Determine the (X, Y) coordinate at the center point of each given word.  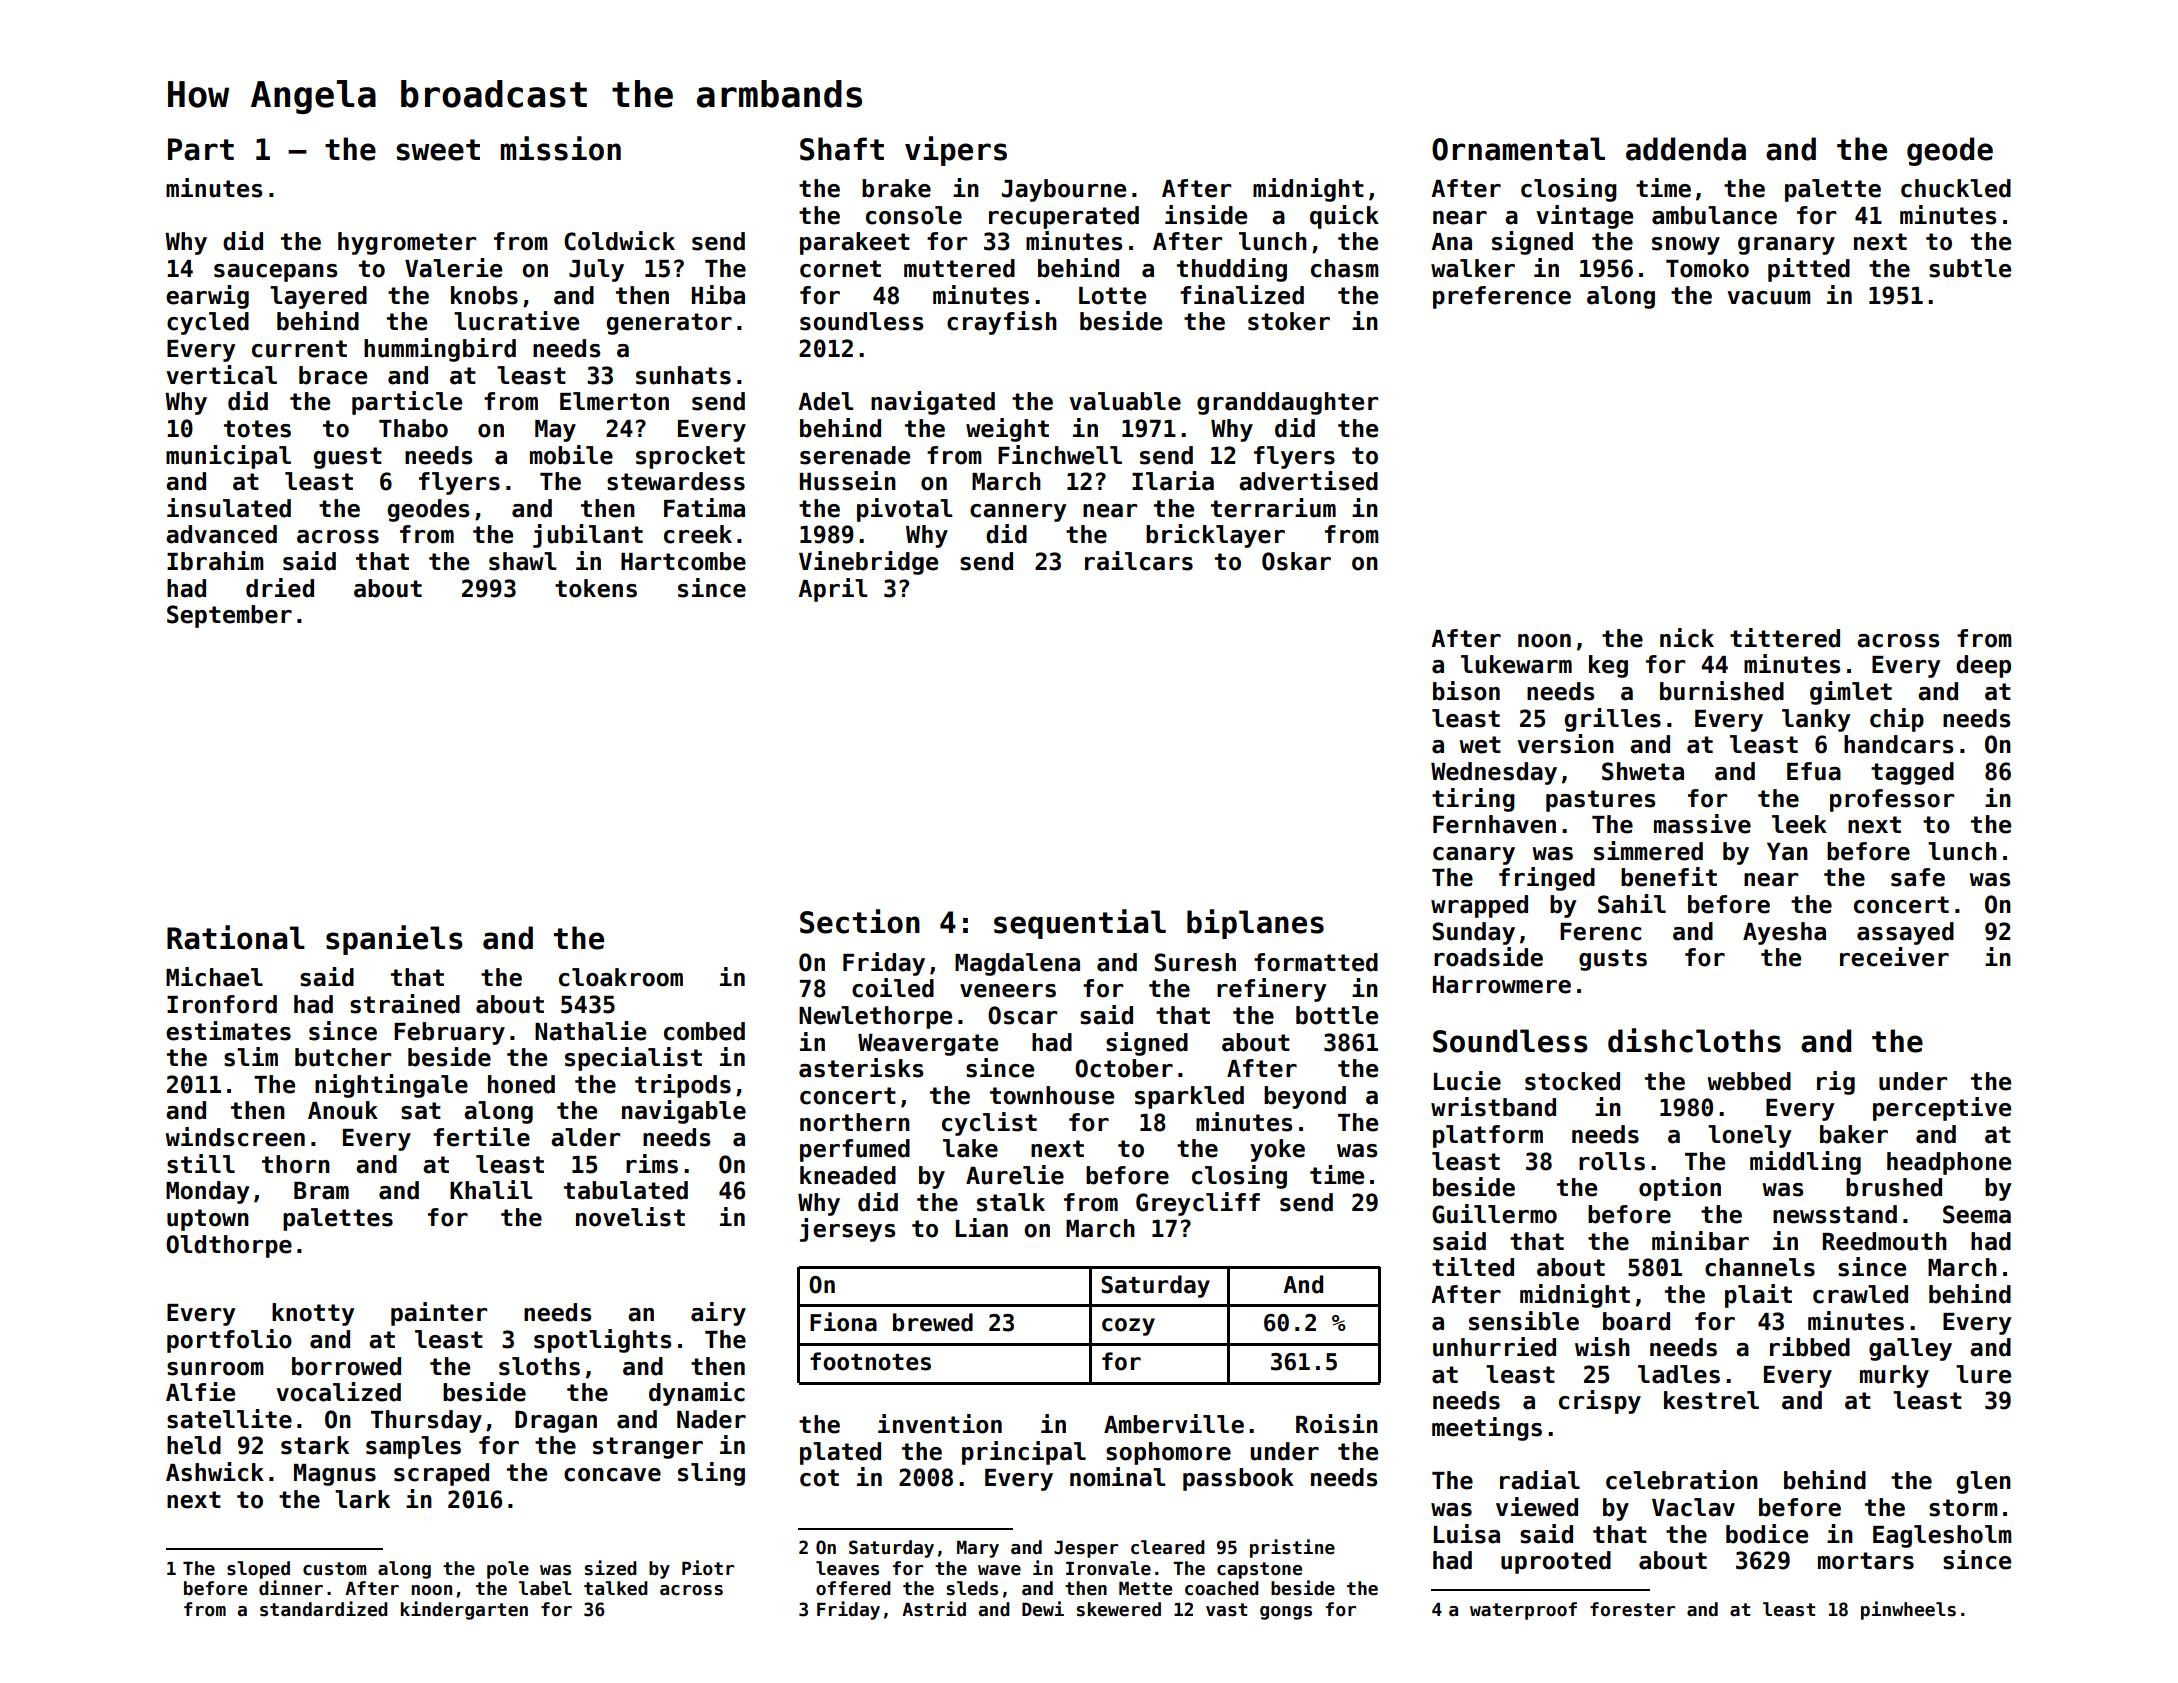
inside (1206, 215)
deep (1983, 666)
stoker (1289, 321)
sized (611, 1568)
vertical (221, 375)
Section (860, 921)
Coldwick (619, 241)
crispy (1600, 1402)
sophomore (1168, 1453)
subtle (1970, 268)
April (833, 590)
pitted (1809, 270)
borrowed (346, 1366)
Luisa (1467, 1534)
